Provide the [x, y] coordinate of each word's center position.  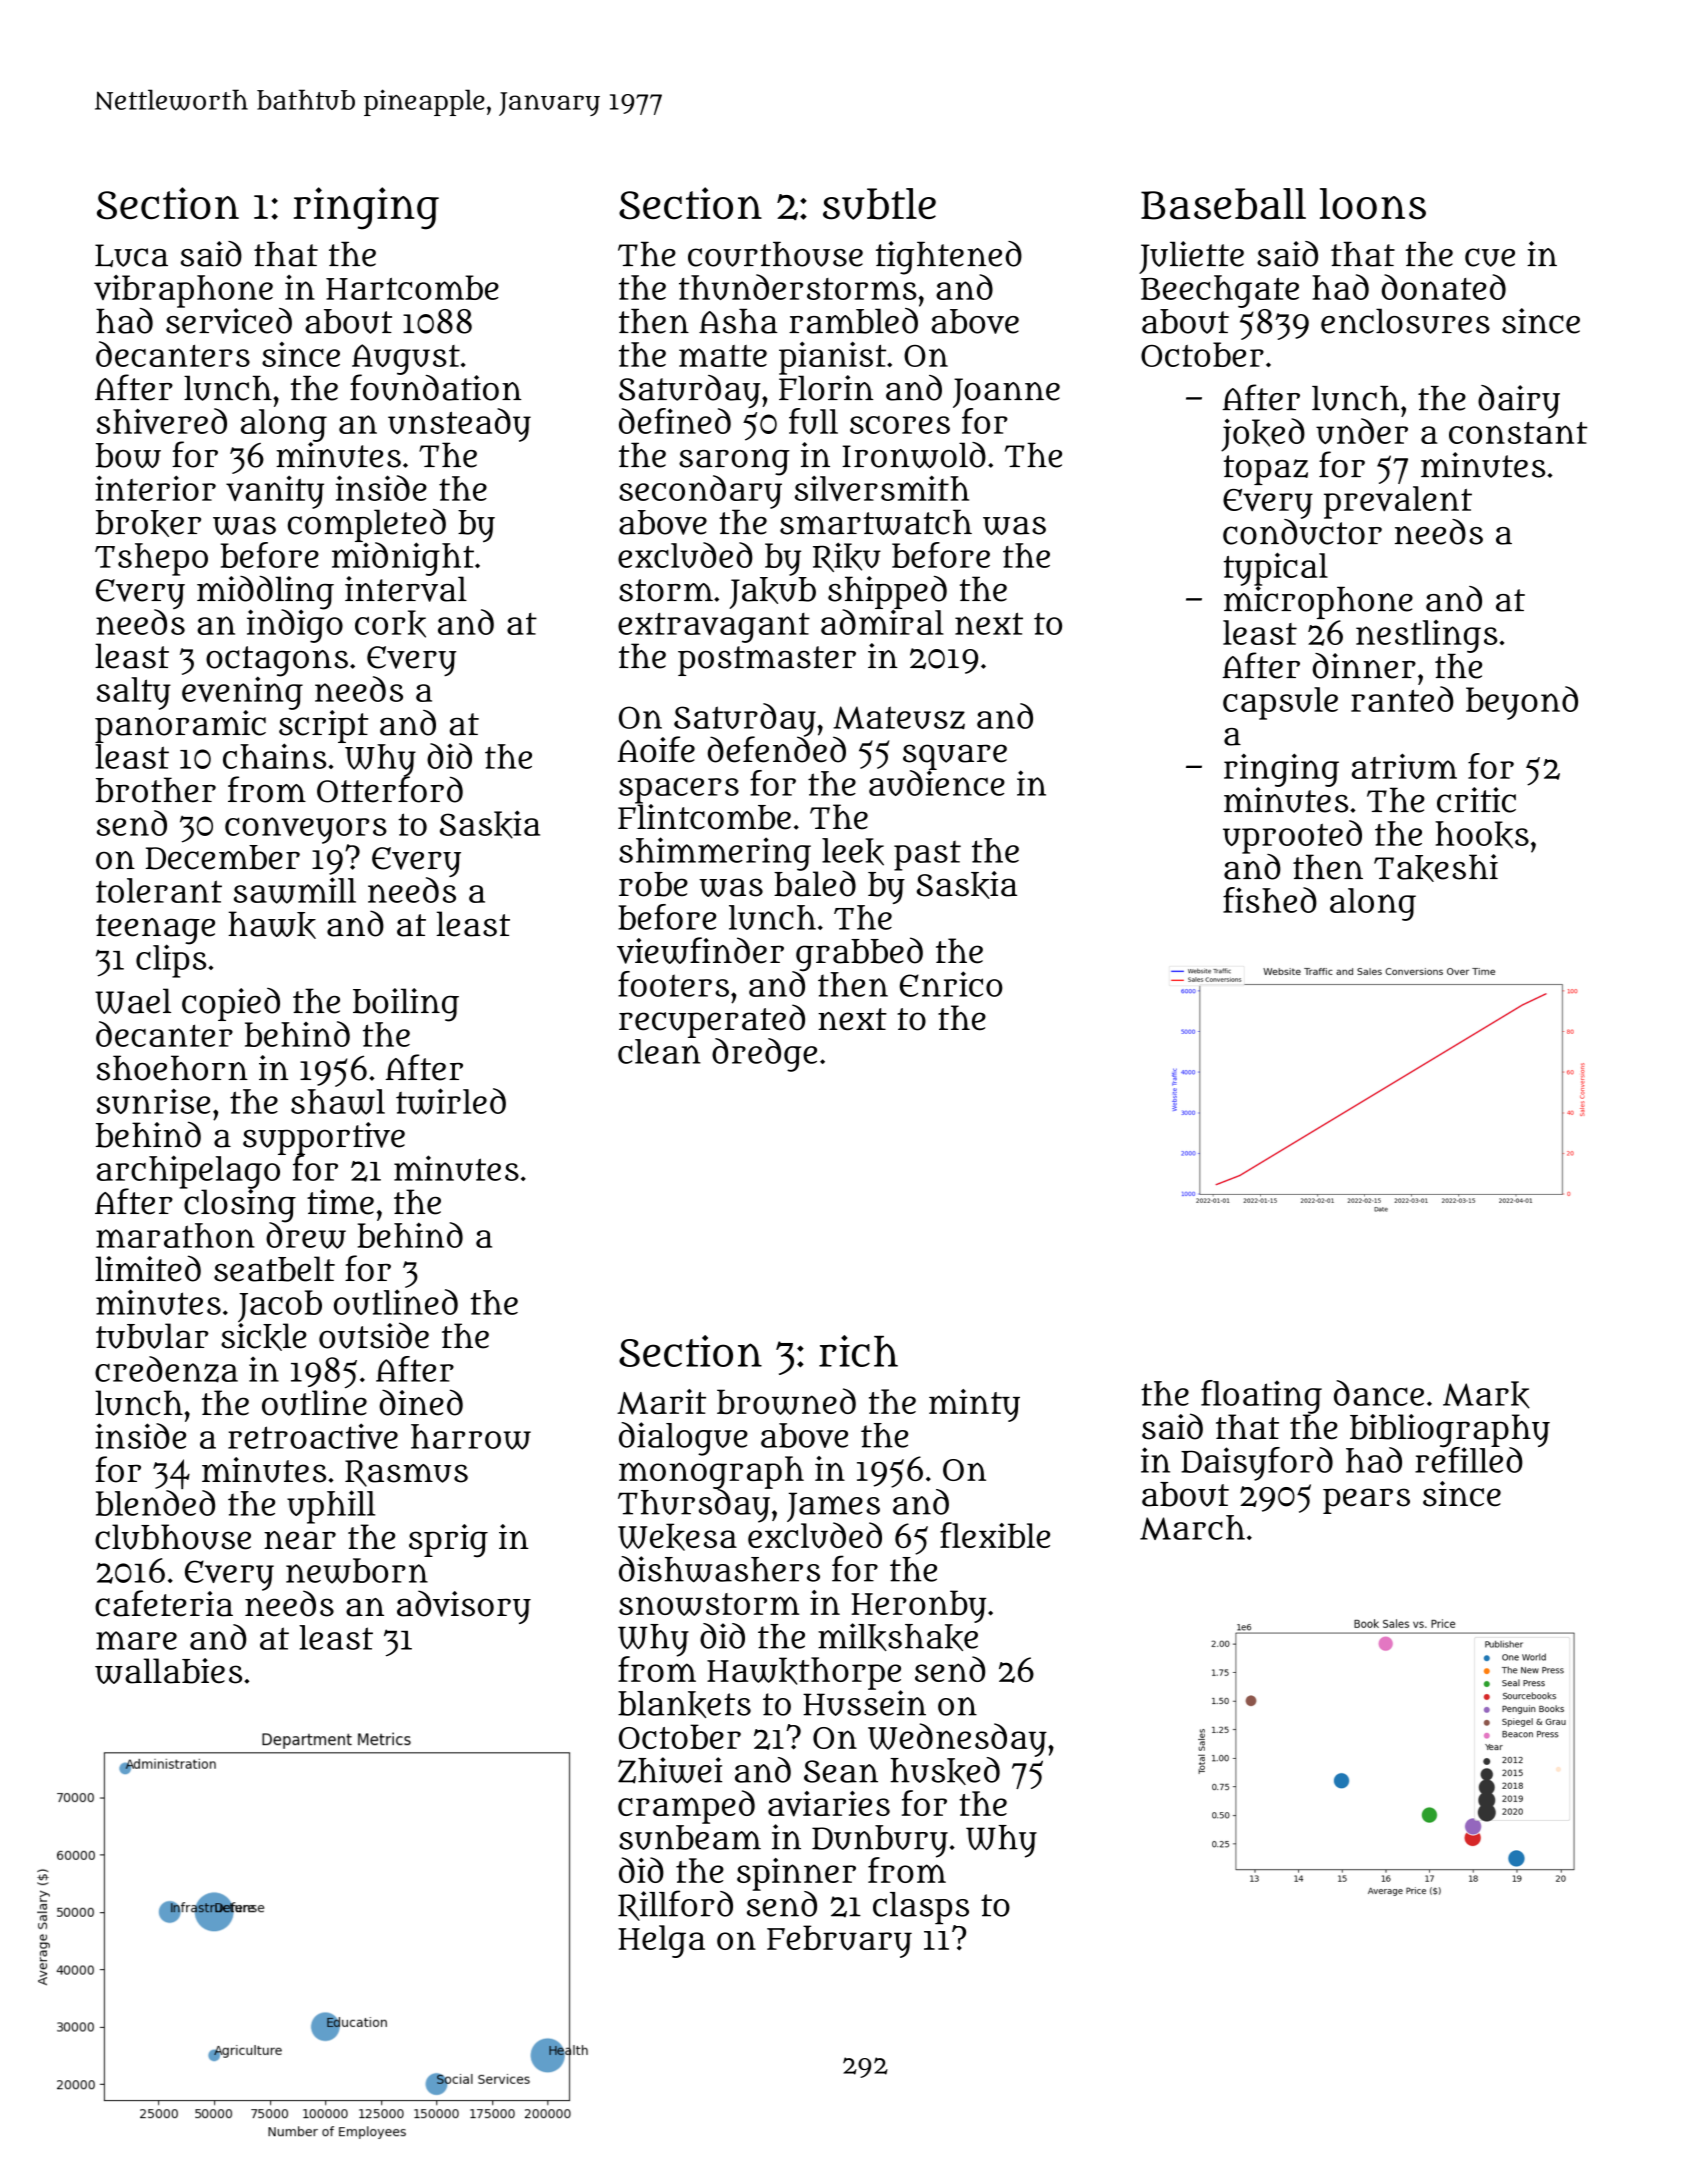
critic [1476, 800]
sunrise [153, 1101]
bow [128, 455]
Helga [661, 1941]
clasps [921, 1908]
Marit [661, 1402]
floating [1261, 1397]
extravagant [714, 628]
